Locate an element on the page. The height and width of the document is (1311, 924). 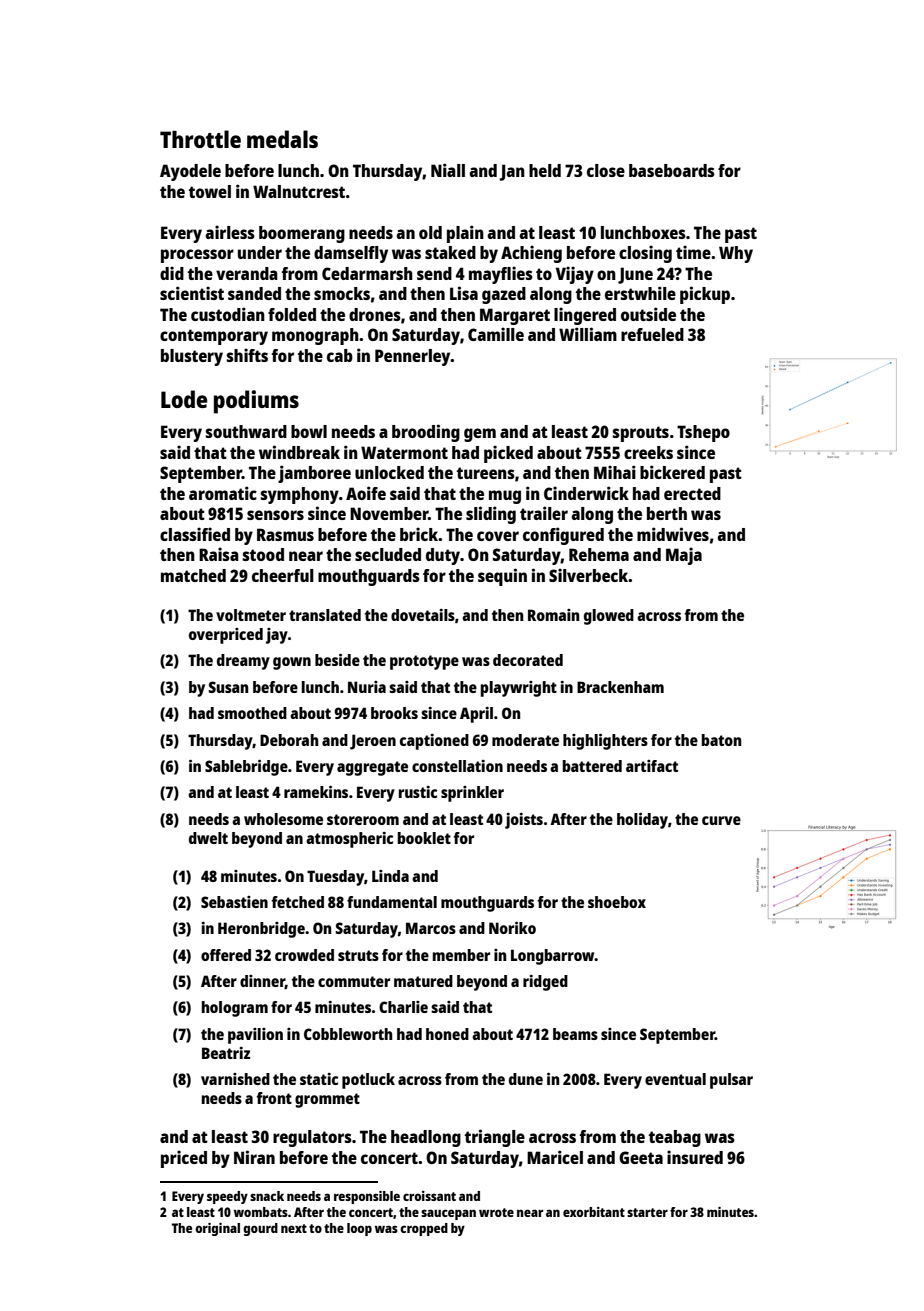
veranda is located at coordinates (247, 273).
